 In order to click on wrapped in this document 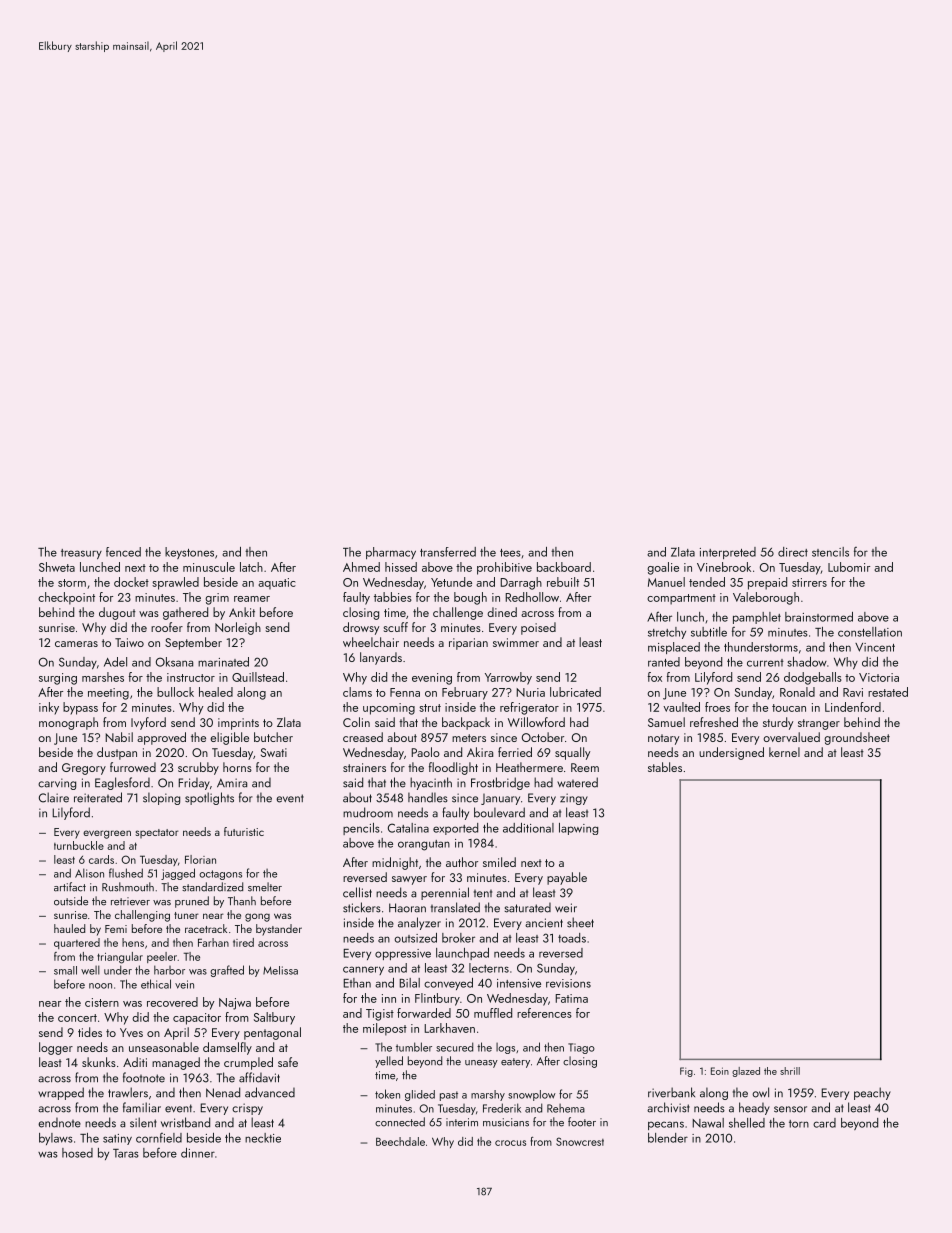, I will do `click(61, 1093)`.
